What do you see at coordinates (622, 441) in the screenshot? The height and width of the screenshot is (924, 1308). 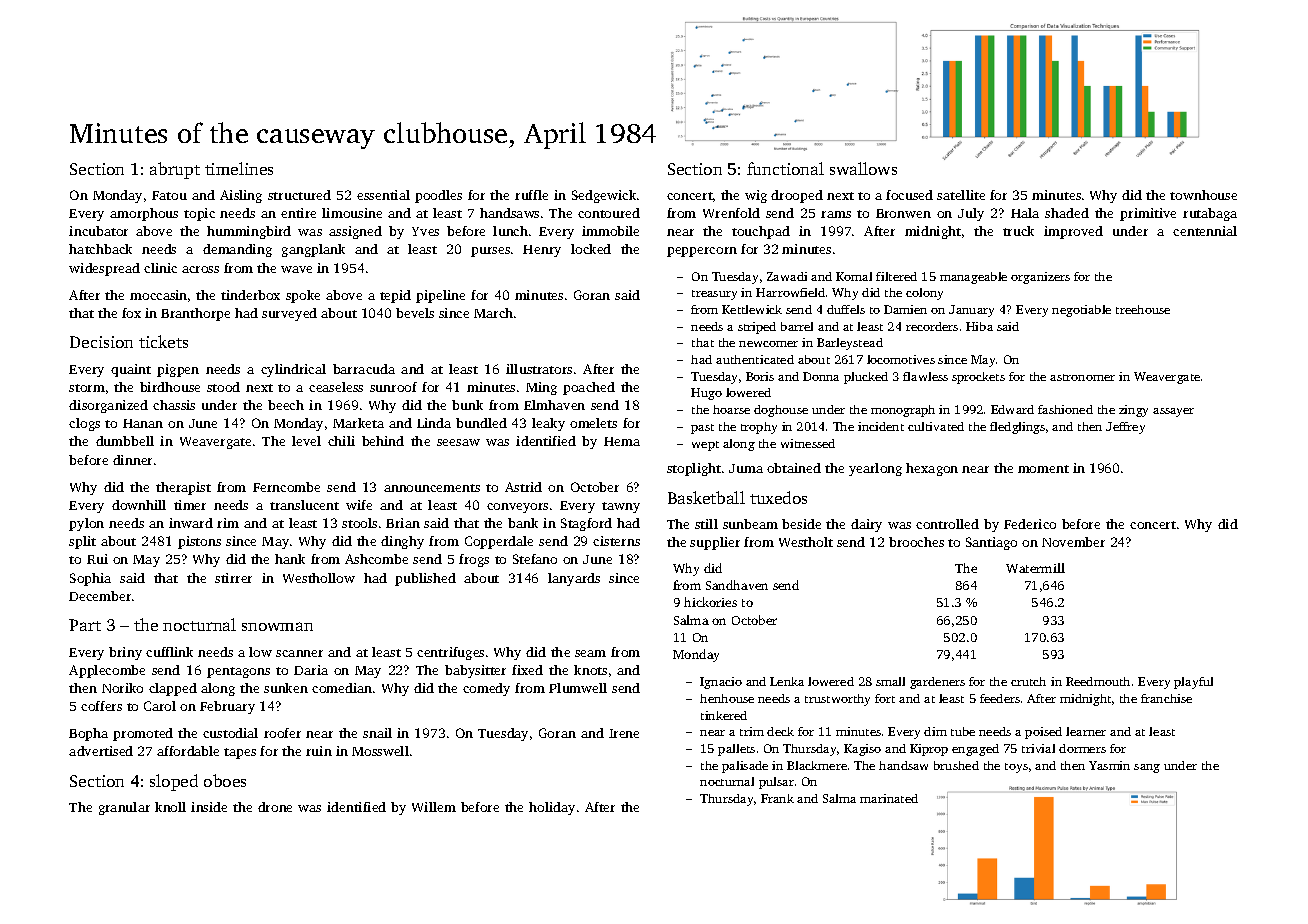 I see `Hema` at bounding box center [622, 441].
